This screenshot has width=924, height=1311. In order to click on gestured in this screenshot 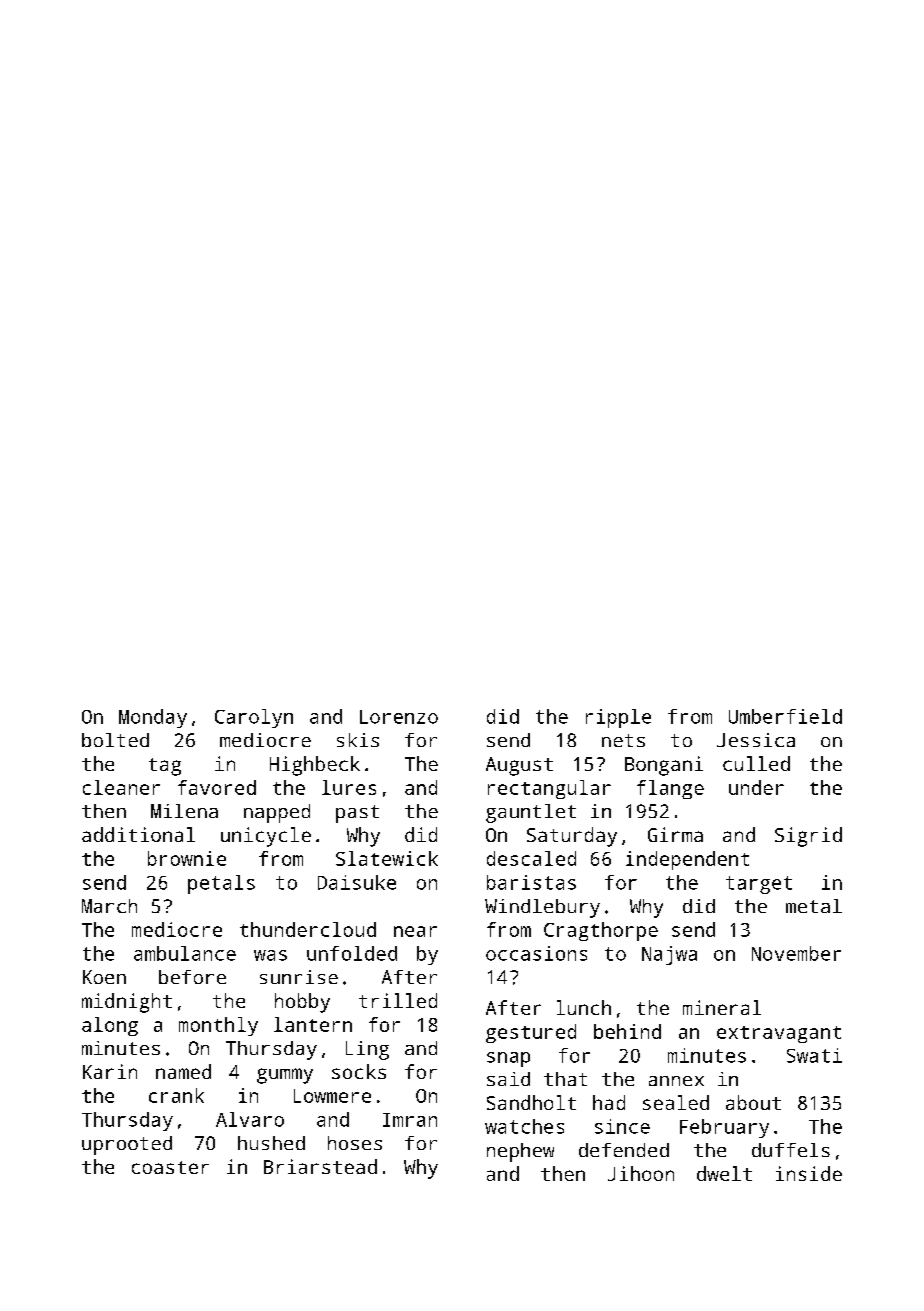, I will do `click(531, 1033)`.
